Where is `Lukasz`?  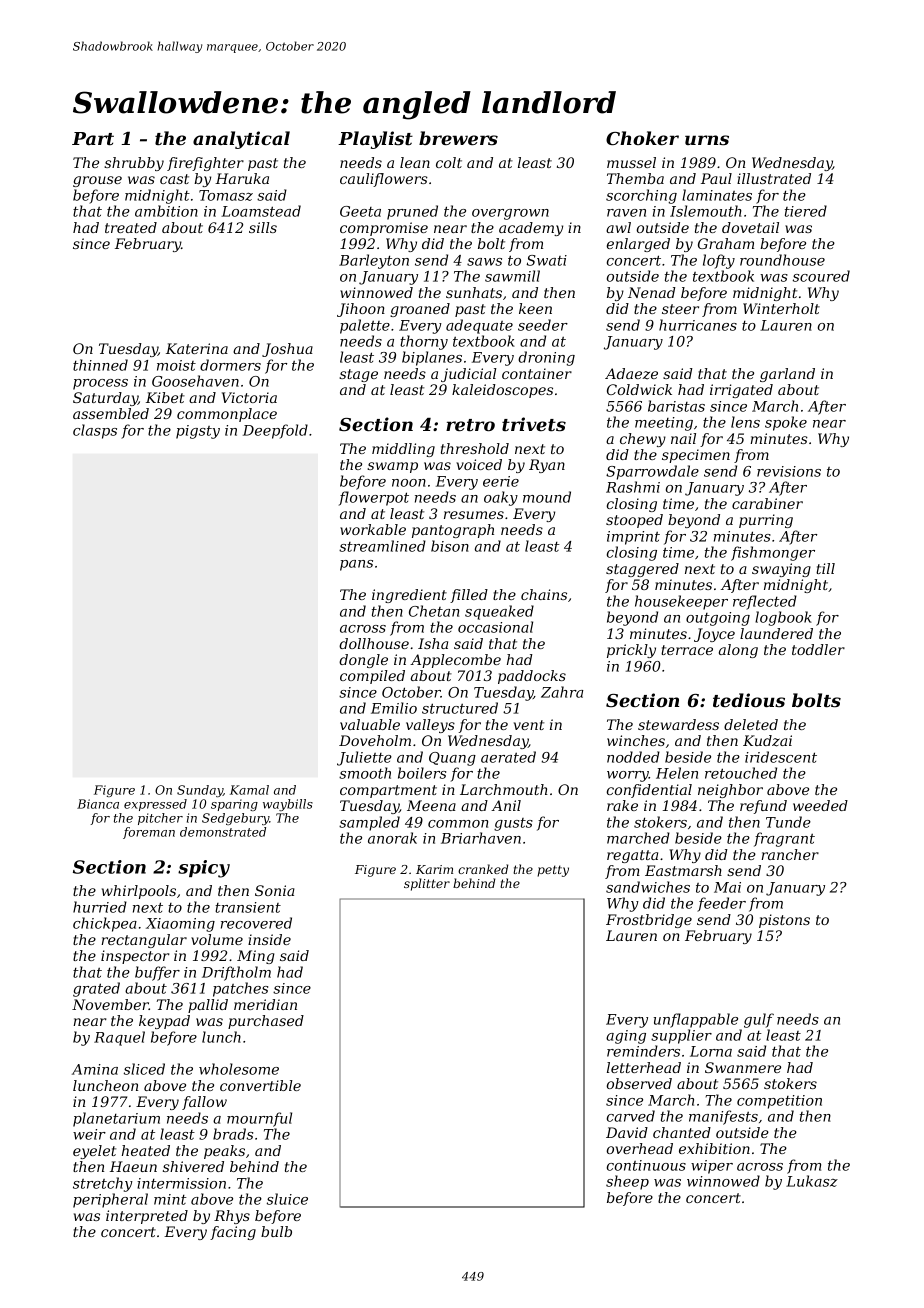
Lukasz is located at coordinates (812, 1181).
